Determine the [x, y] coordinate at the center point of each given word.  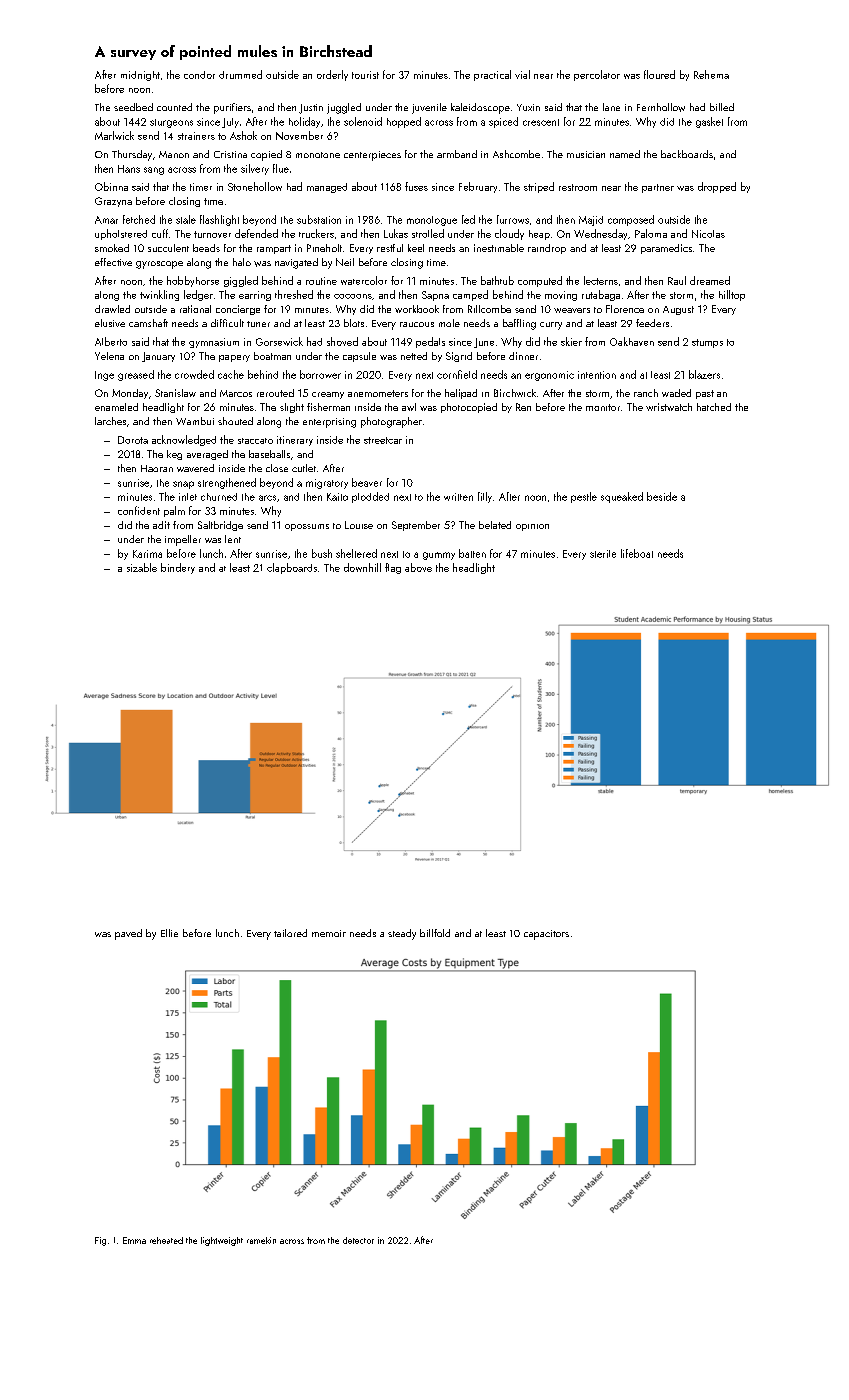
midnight [140, 76]
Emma [134, 1240]
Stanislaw [175, 393]
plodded [370, 497]
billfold [435, 933]
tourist [365, 75]
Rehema [711, 74]
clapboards [292, 568]
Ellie [169, 933]
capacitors [546, 935]
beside [662, 496]
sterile [603, 554]
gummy [439, 556]
